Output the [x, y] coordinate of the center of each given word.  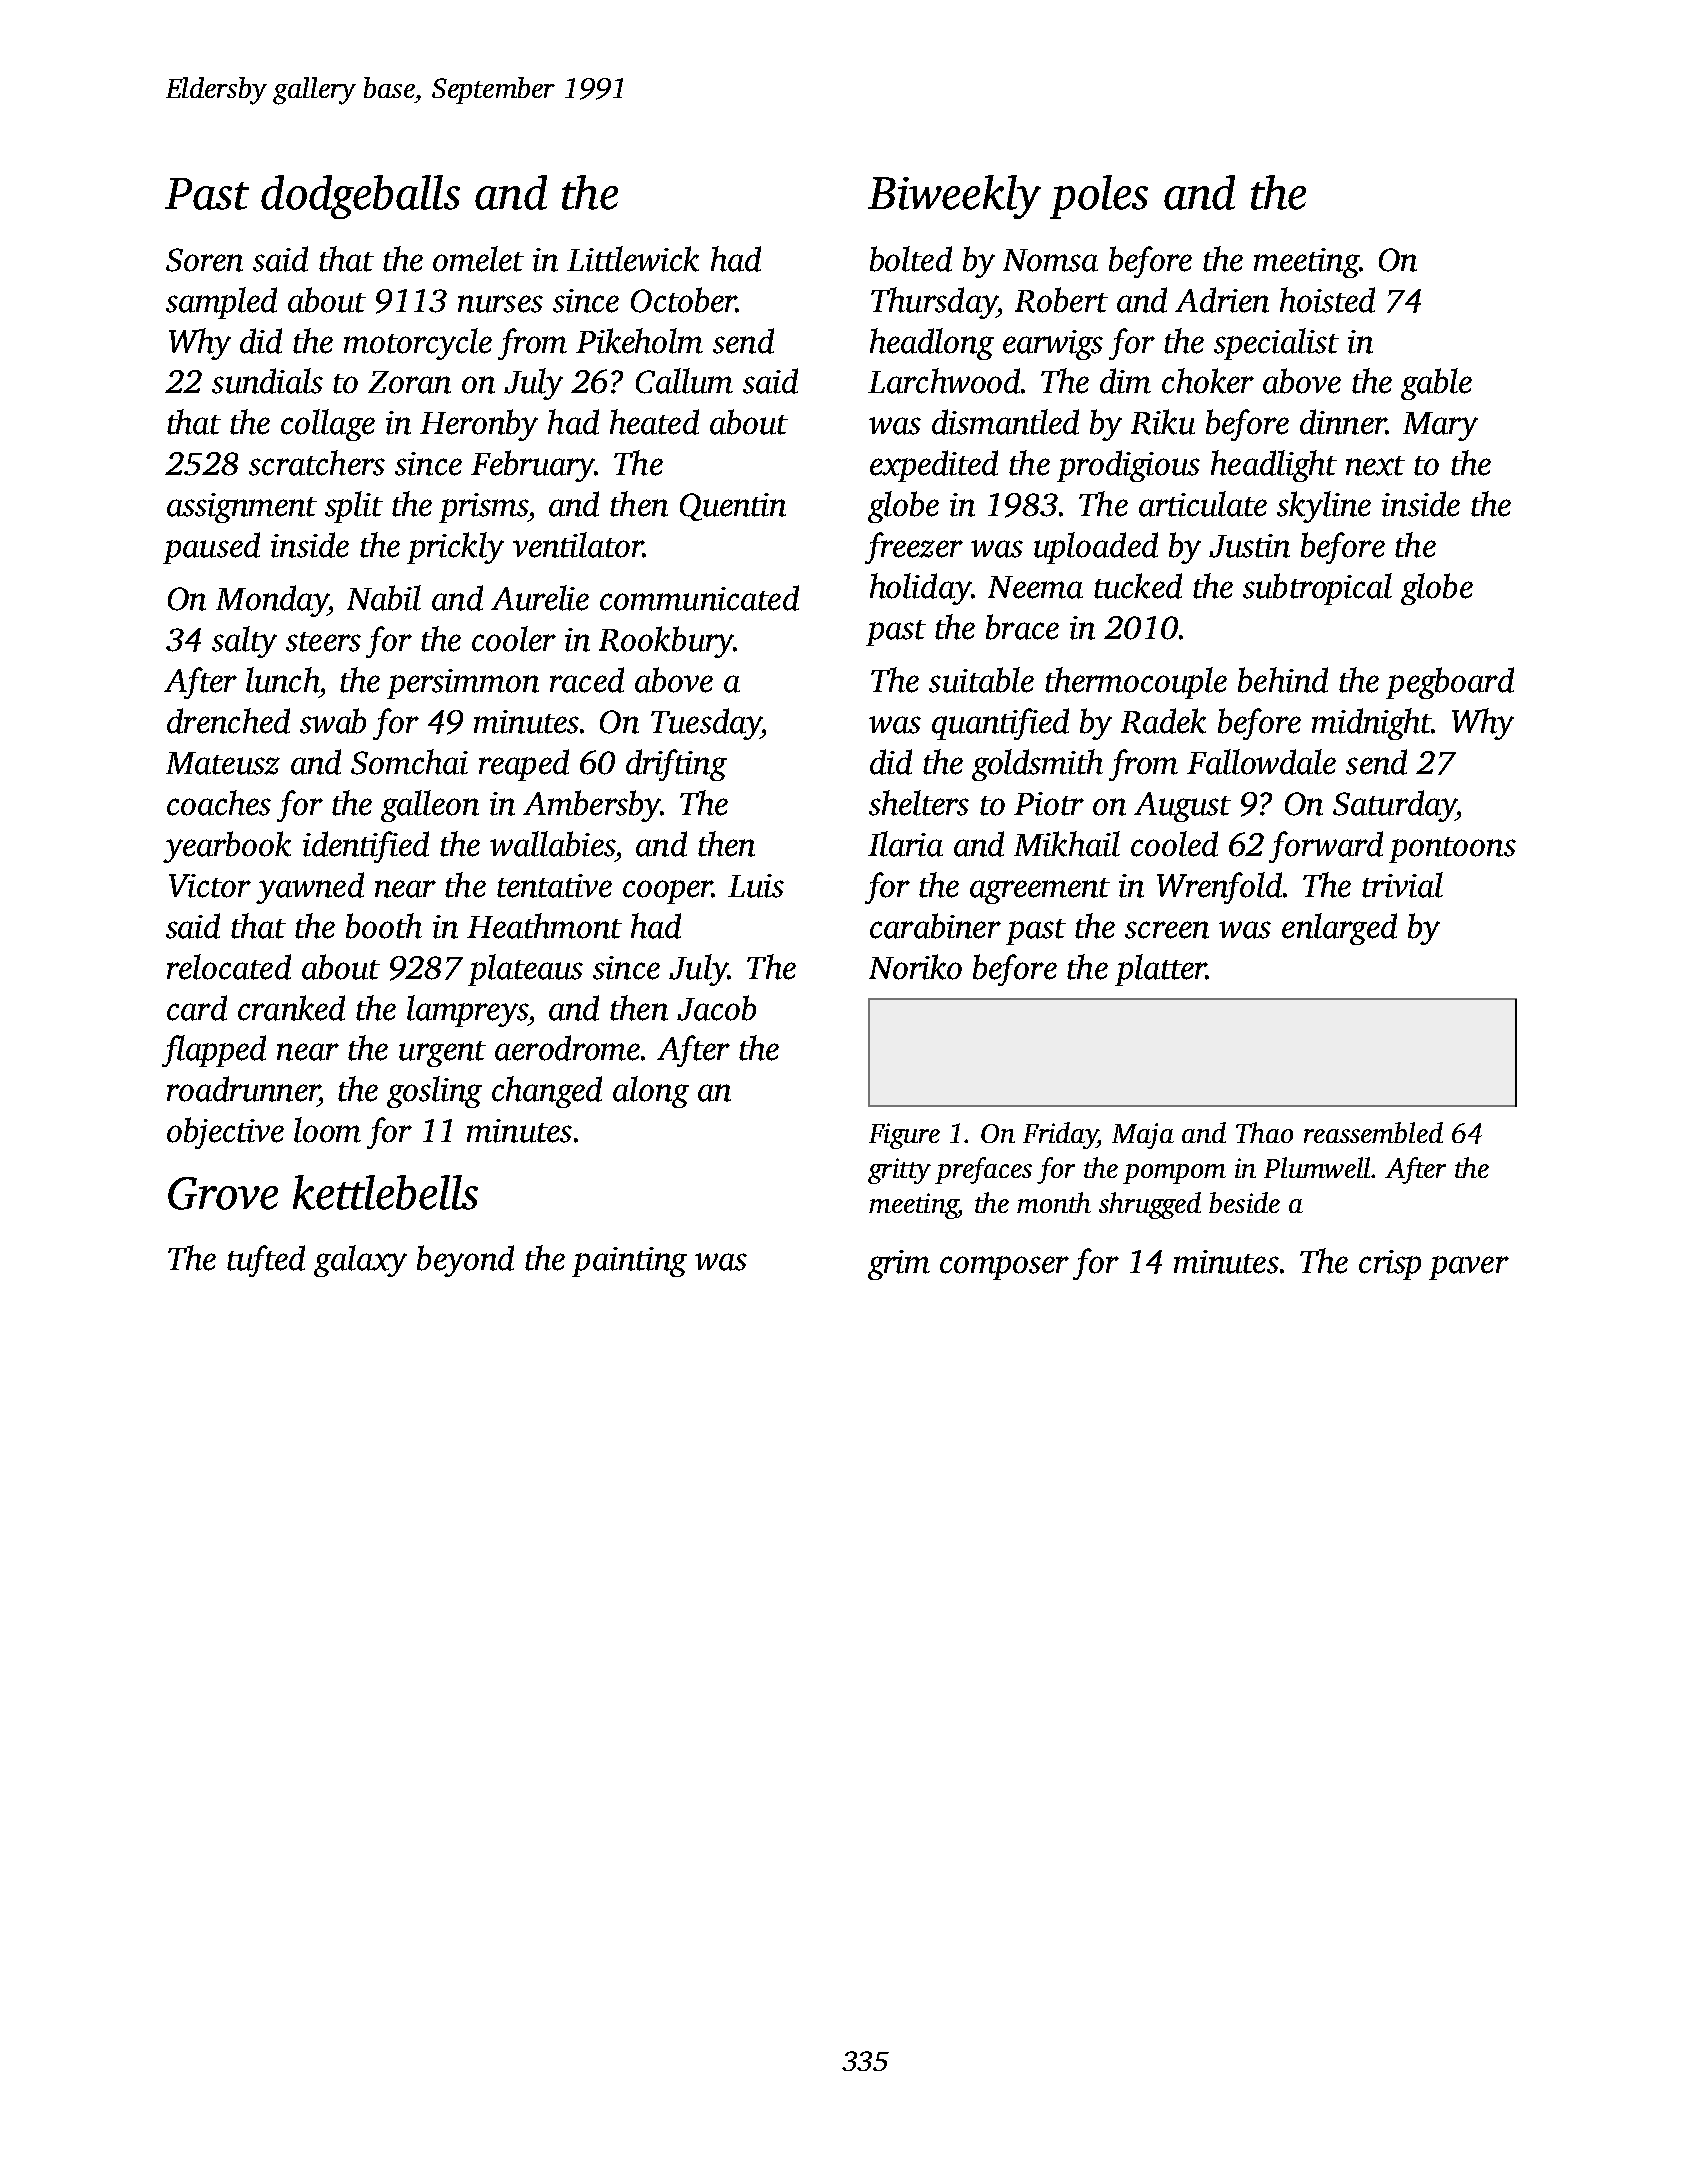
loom [327, 1130]
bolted [911, 259]
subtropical [1317, 589]
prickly [455, 548]
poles [1099, 197]
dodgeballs [360, 197]
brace [1022, 627]
